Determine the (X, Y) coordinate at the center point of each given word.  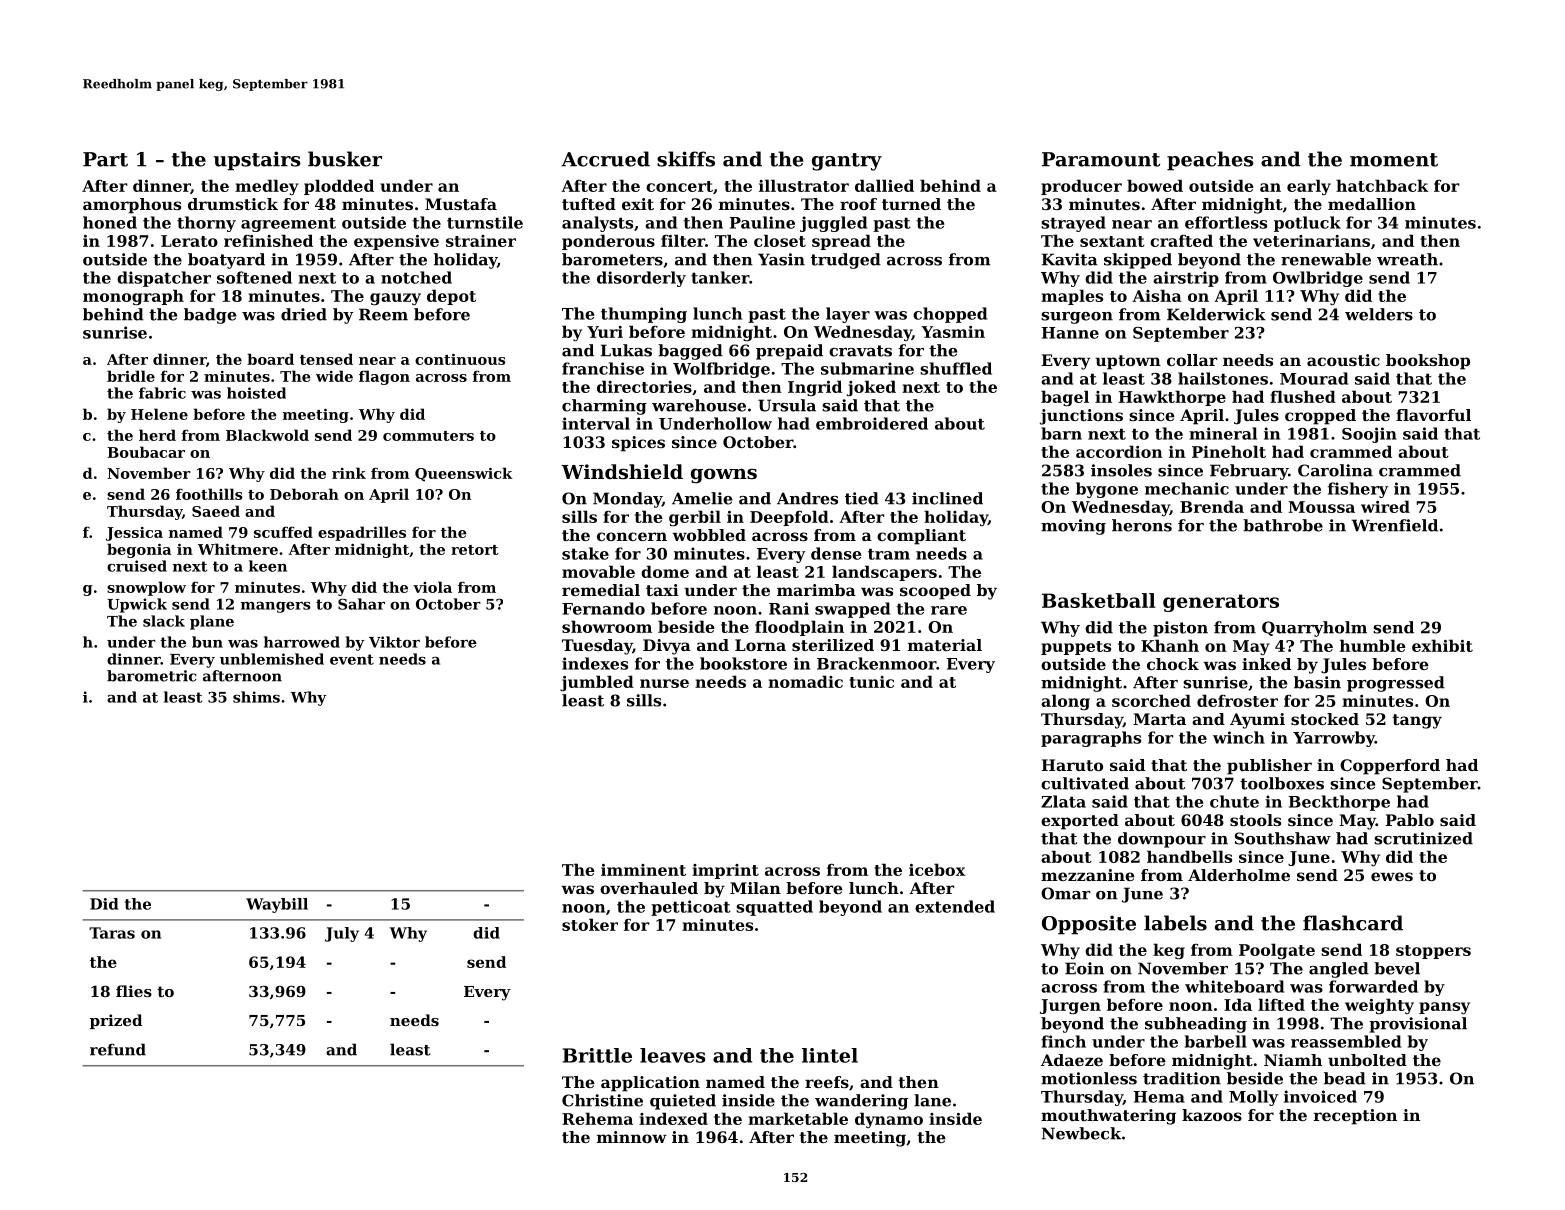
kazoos (1212, 1115)
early (1309, 187)
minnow (632, 1137)
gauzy (395, 299)
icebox (937, 869)
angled (1339, 970)
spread (841, 242)
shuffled (956, 368)
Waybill (277, 905)
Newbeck (1081, 1133)
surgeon (1077, 318)
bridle (131, 376)
